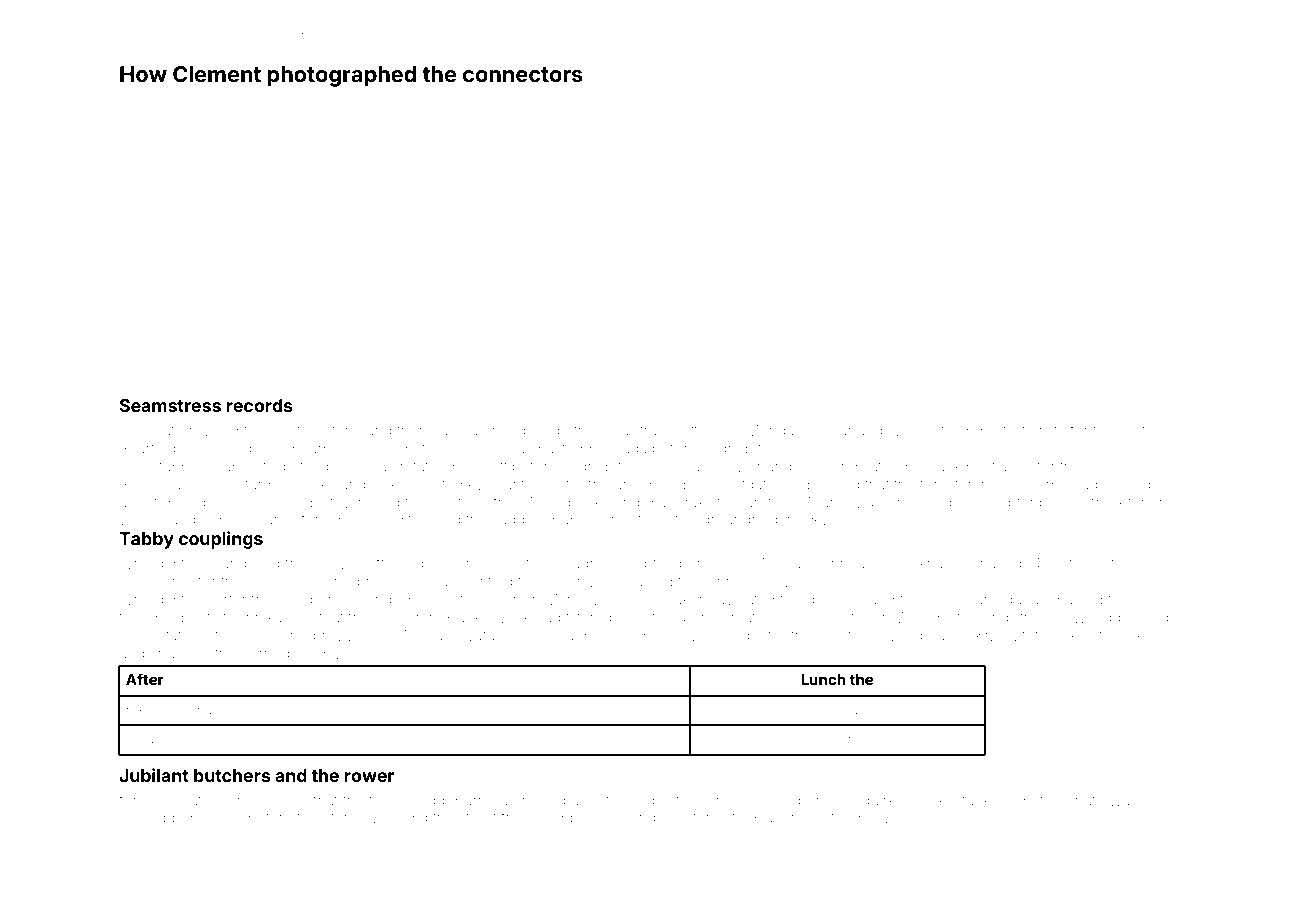 This screenshot has height=924, width=1308. What do you see at coordinates (837, 738) in the screenshot?
I see `shrub` at bounding box center [837, 738].
